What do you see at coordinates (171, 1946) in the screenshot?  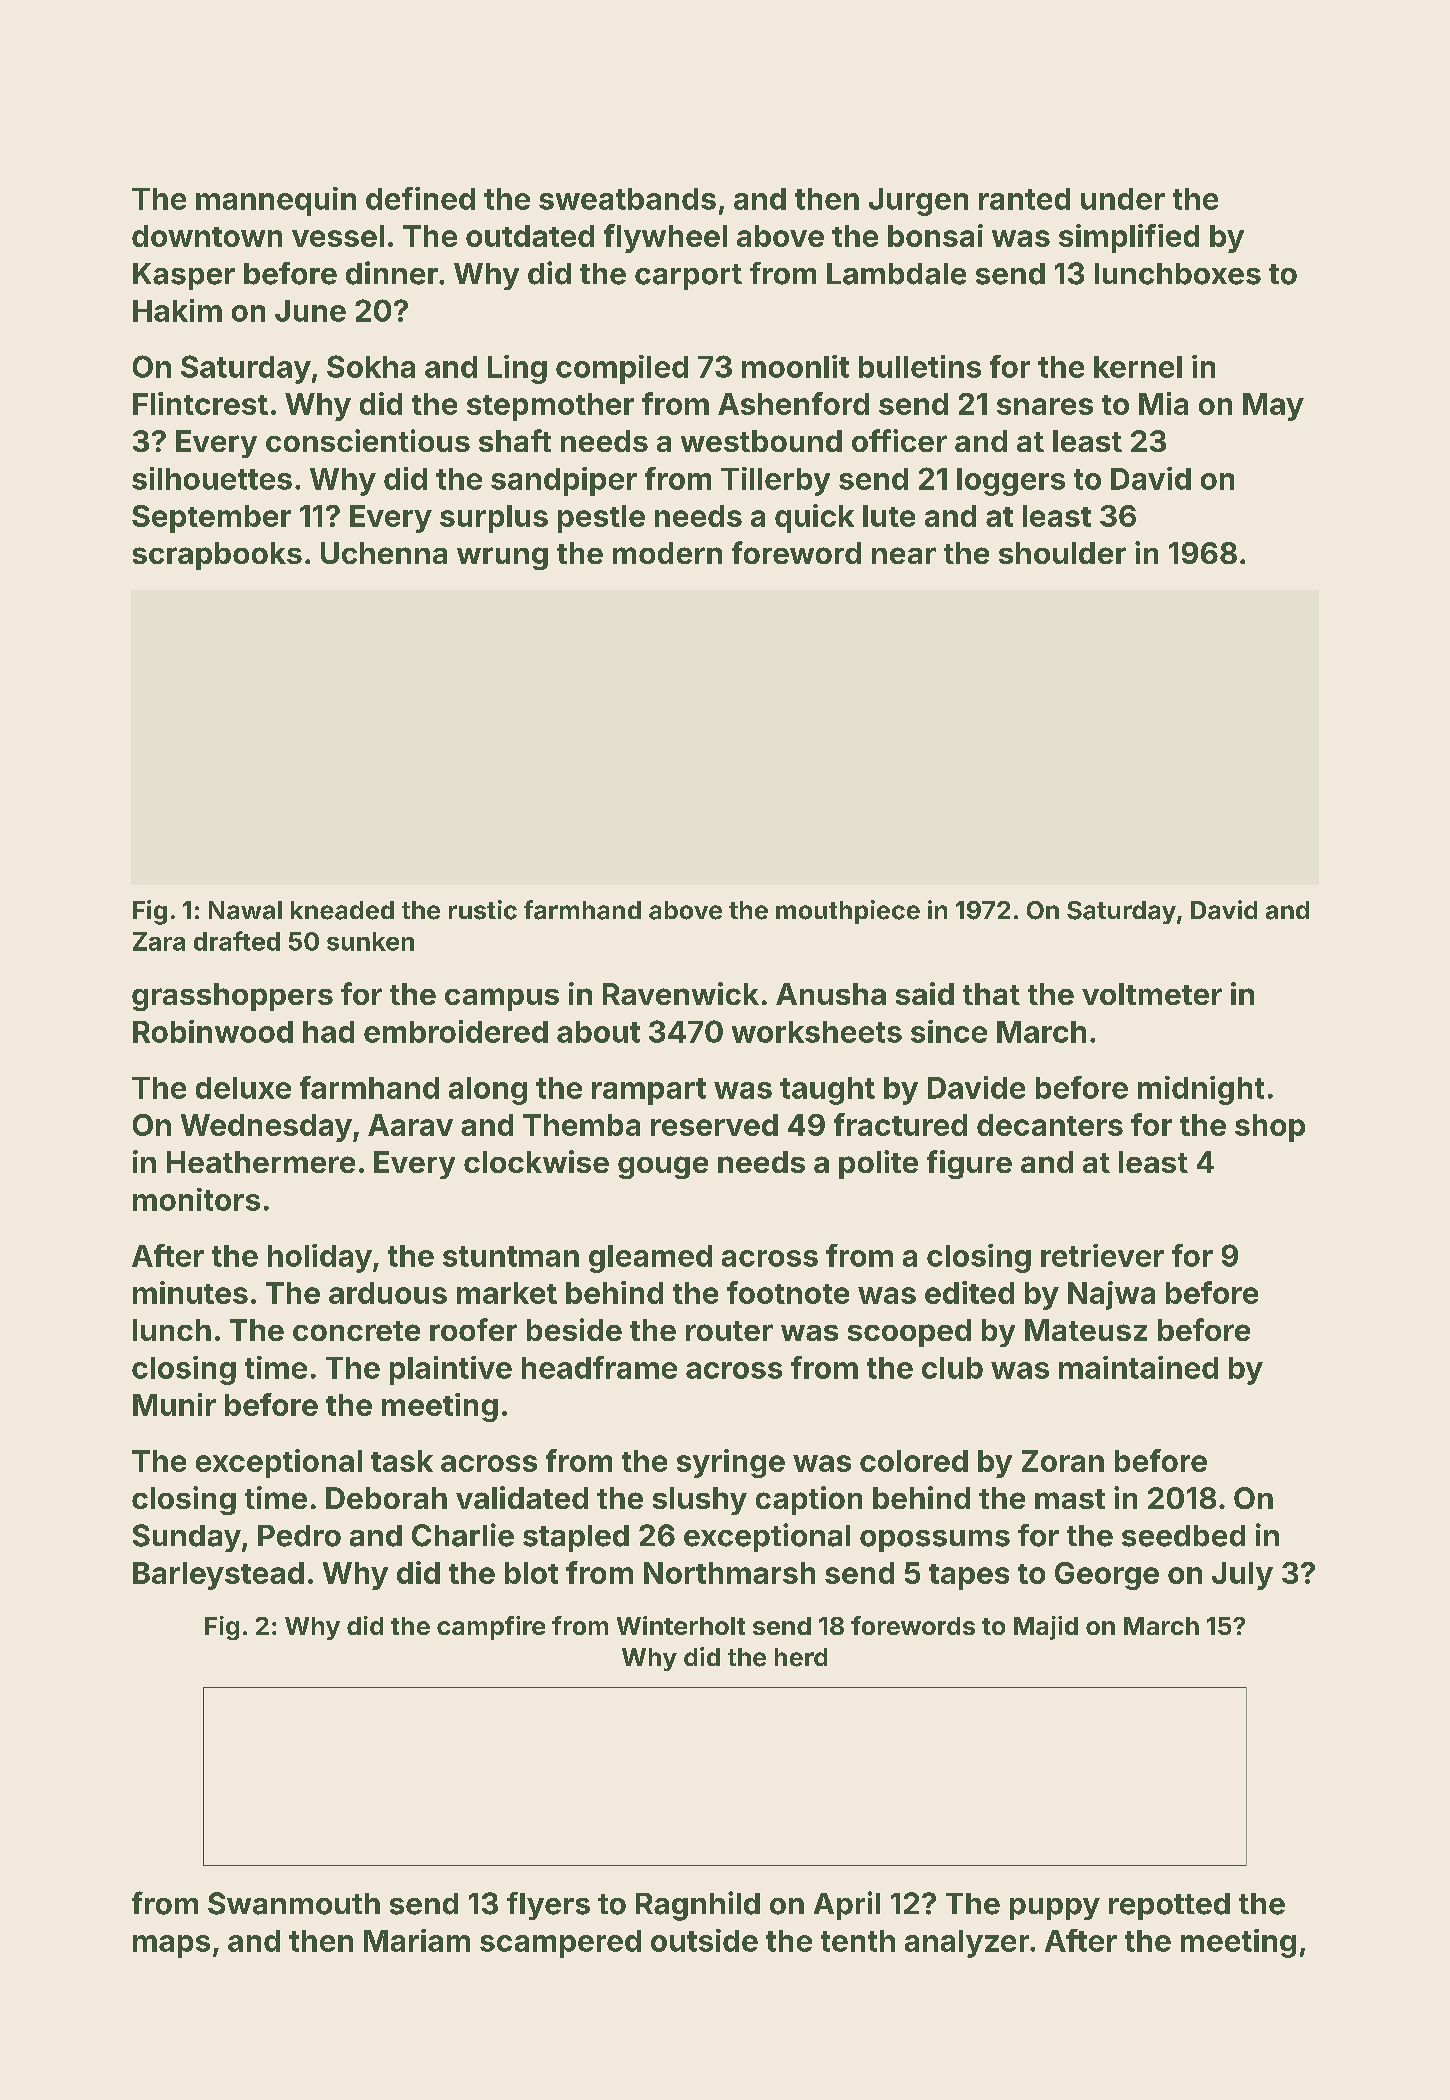 I see `maps` at bounding box center [171, 1946].
